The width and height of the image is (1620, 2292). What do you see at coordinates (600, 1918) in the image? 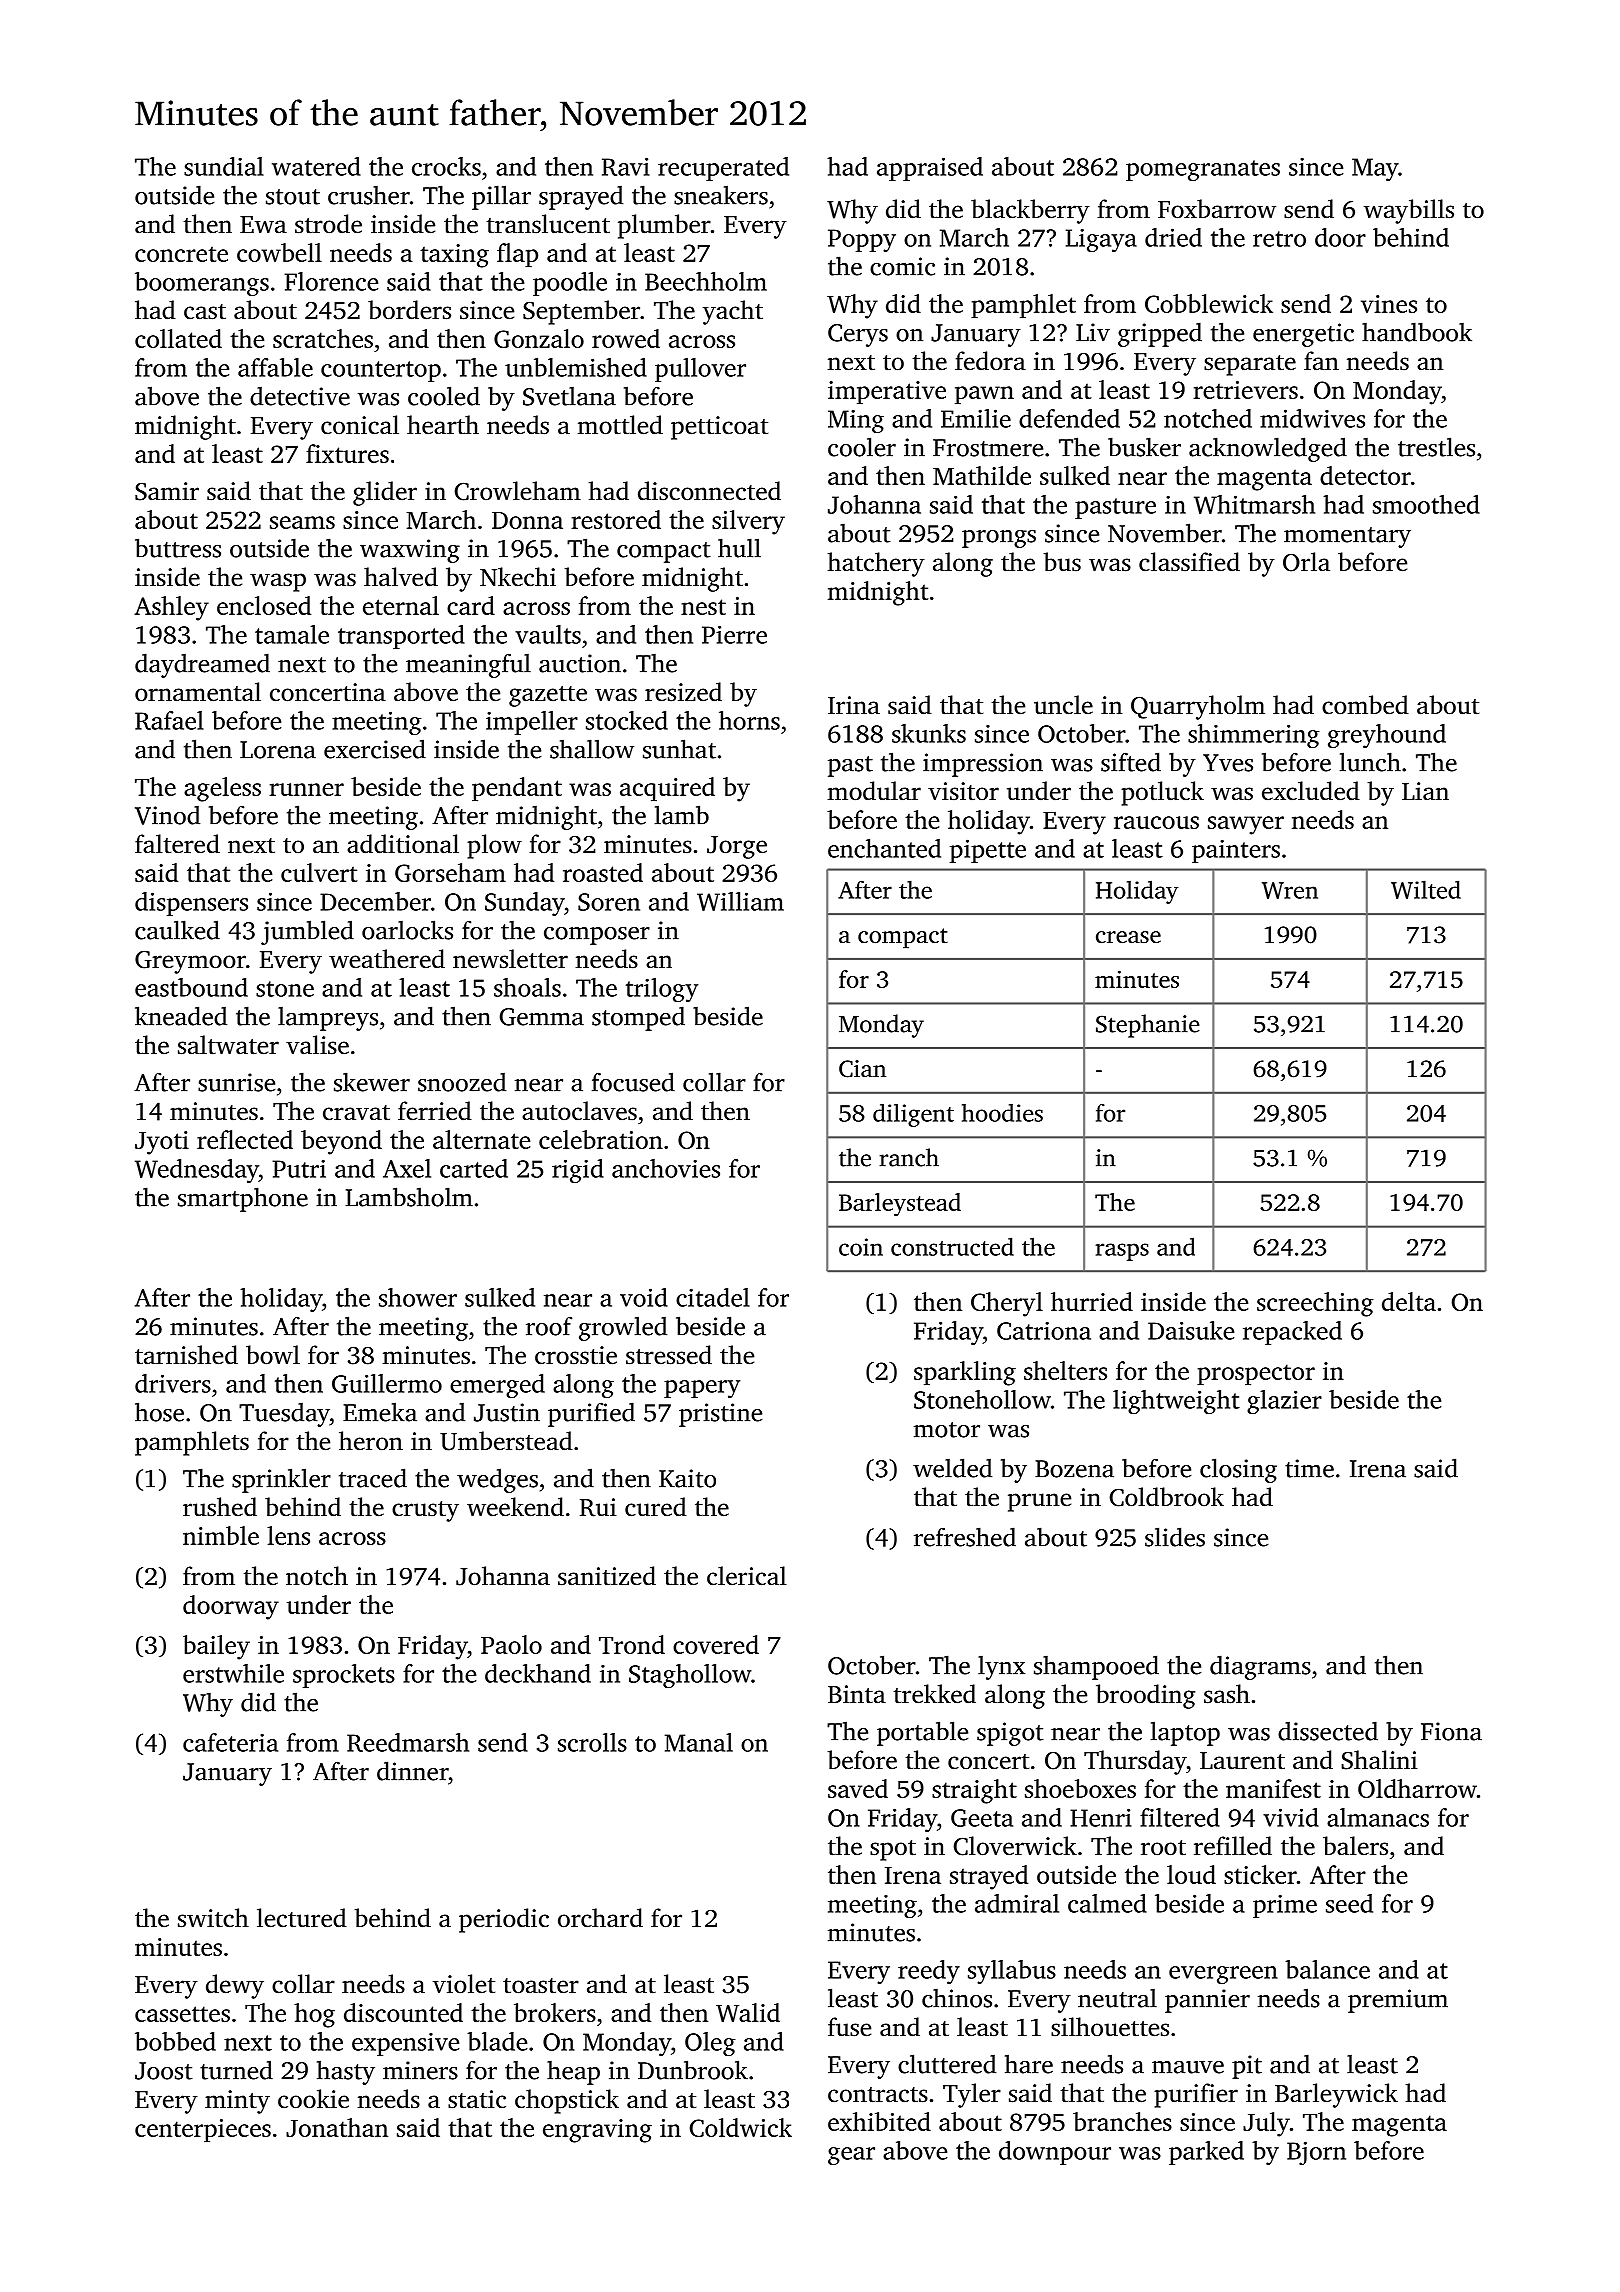
I see `orchard` at bounding box center [600, 1918].
